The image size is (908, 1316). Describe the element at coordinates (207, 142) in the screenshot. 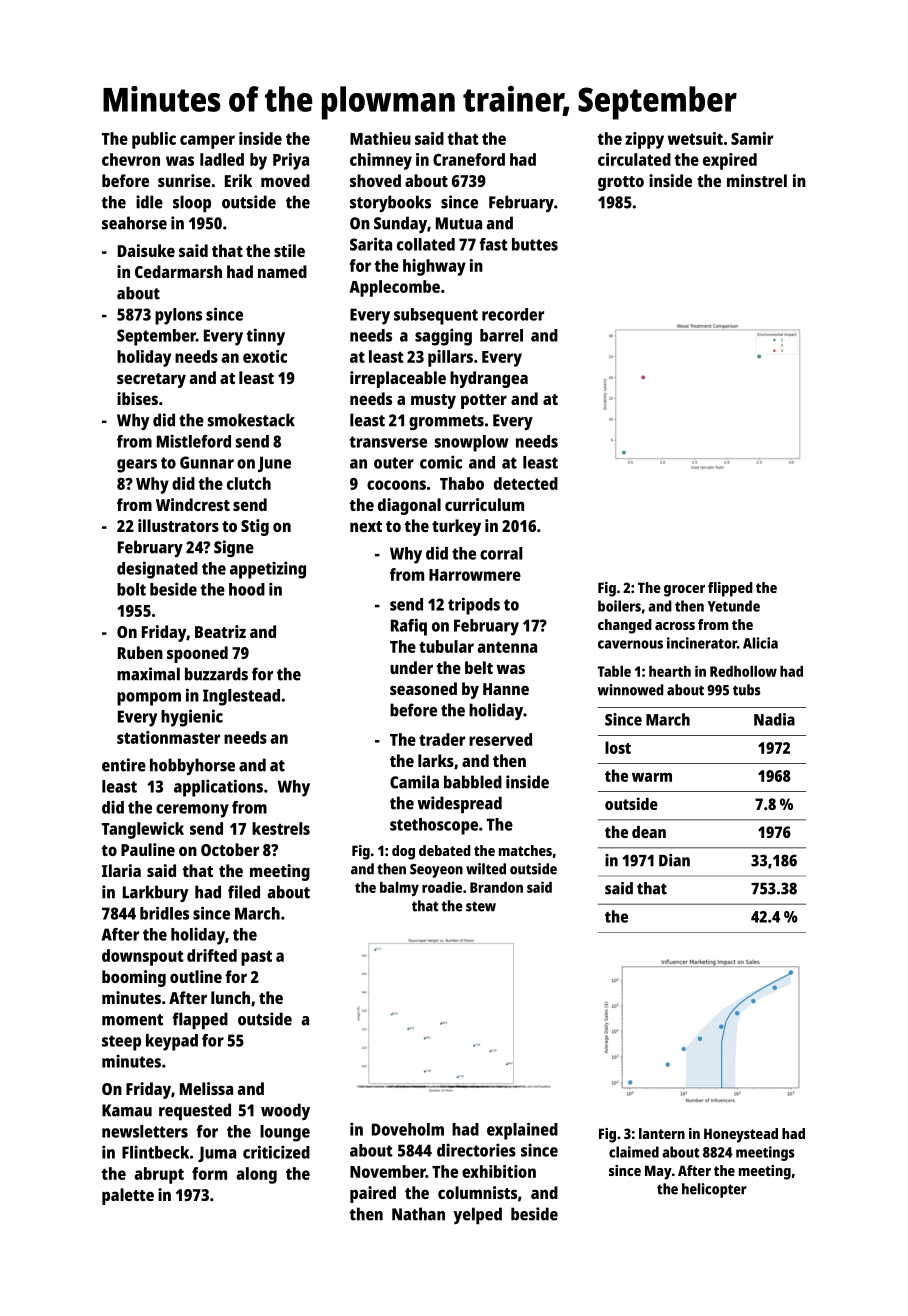

I see `camper` at that location.
